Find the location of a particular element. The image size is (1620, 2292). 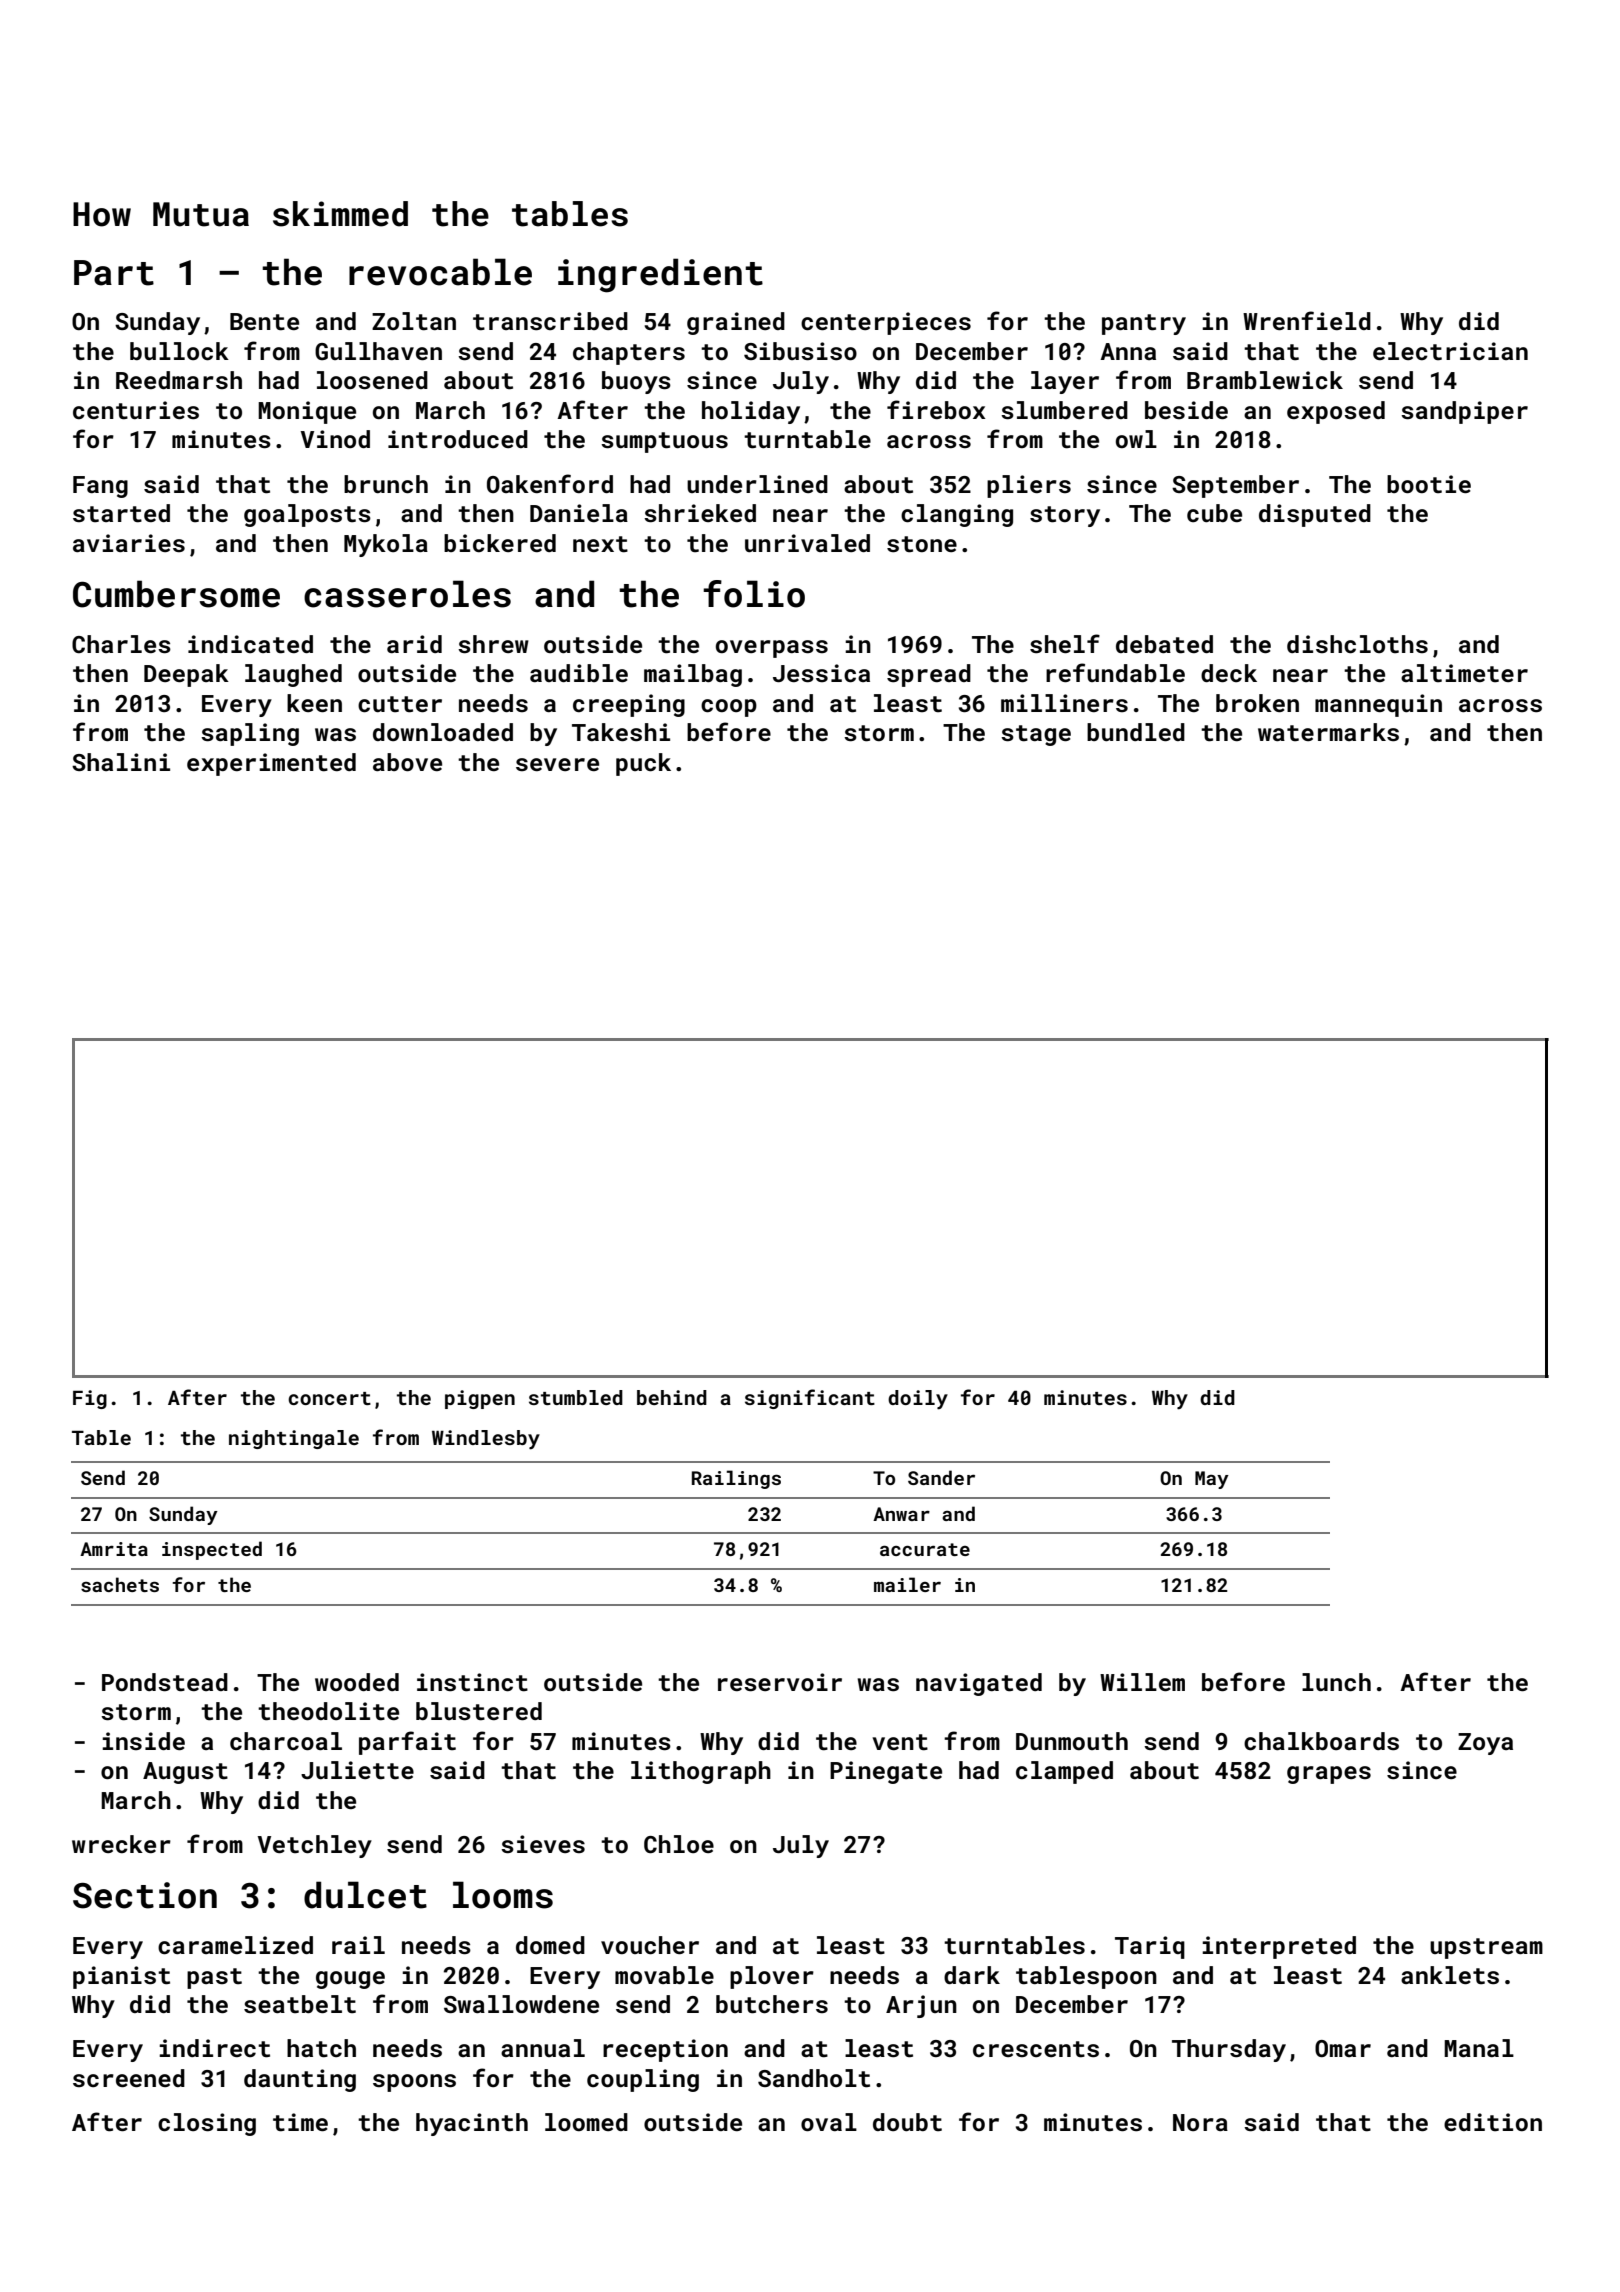

unrivaled is located at coordinates (807, 543).
